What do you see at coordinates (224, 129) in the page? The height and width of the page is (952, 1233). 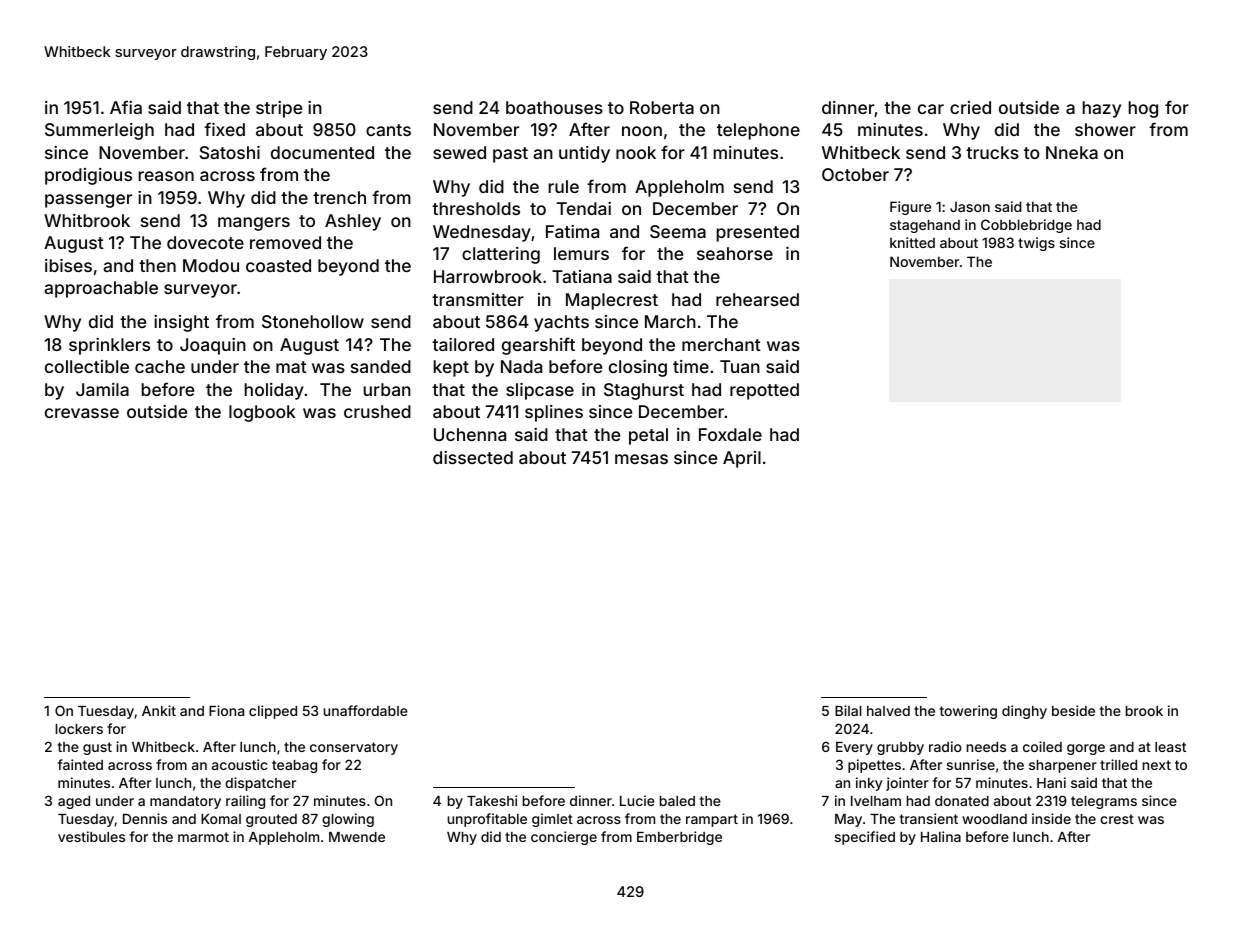 I see `fixed` at bounding box center [224, 129].
